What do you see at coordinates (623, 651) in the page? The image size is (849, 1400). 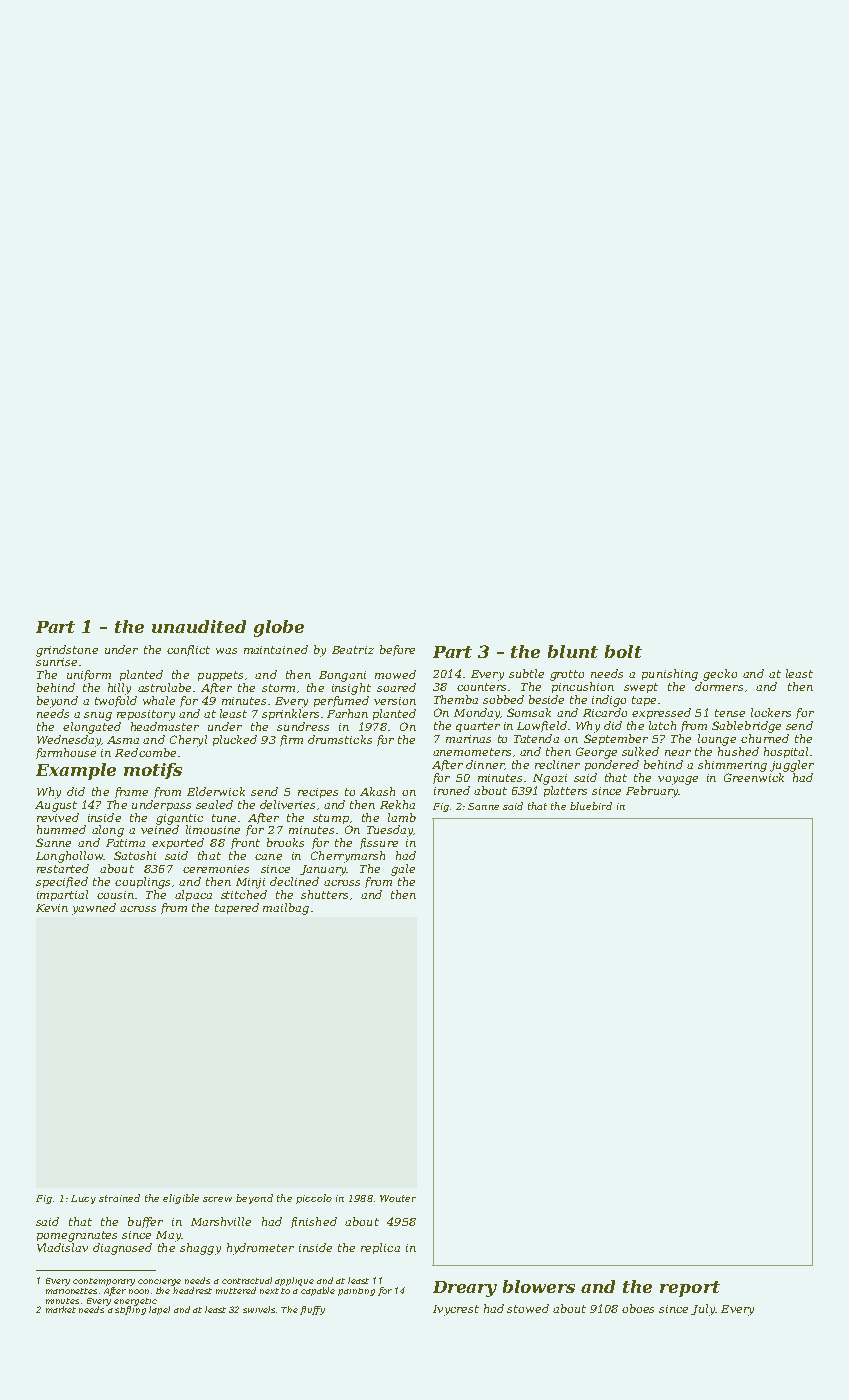 I see `bolt` at bounding box center [623, 651].
